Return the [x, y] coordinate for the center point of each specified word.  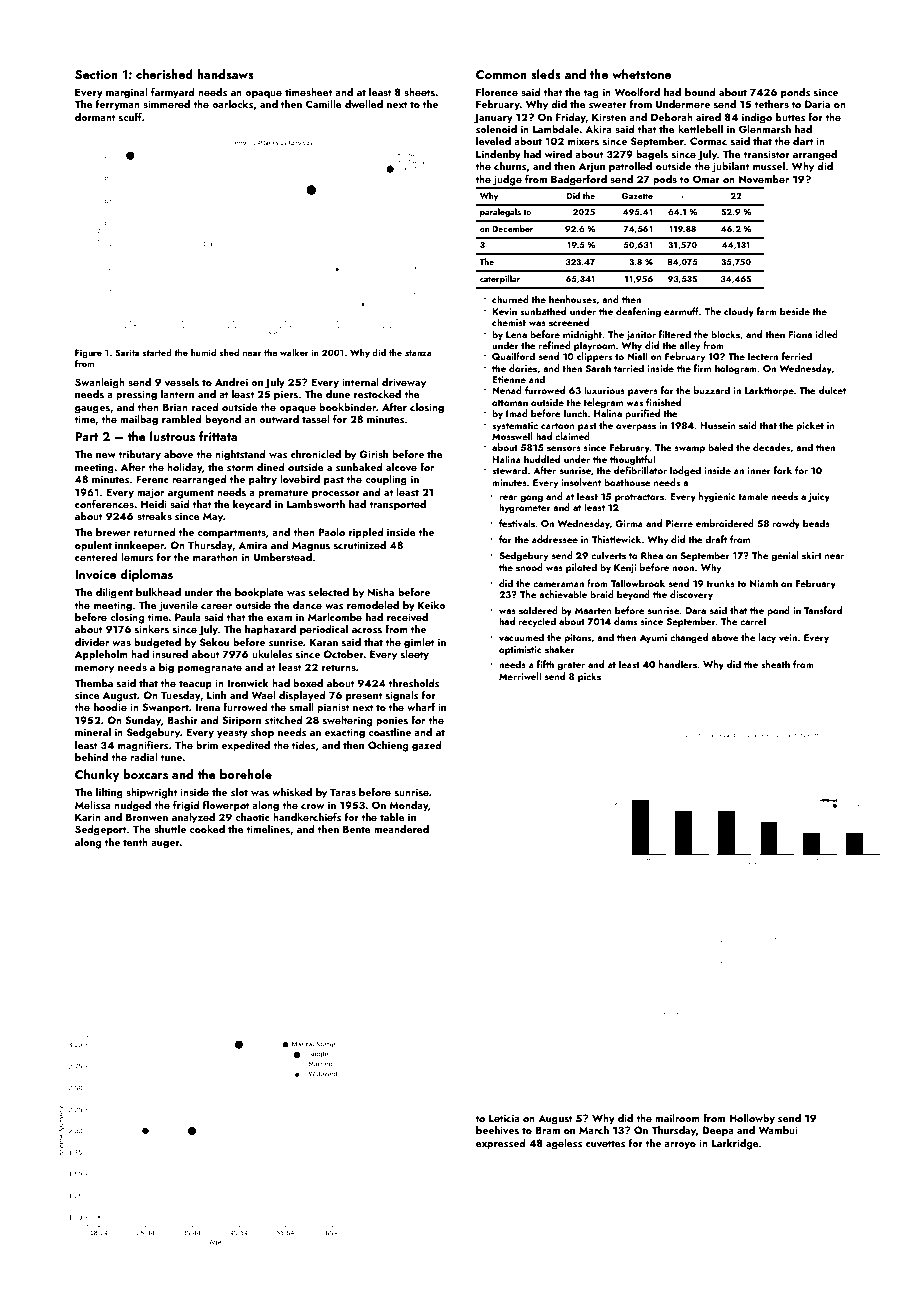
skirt [812, 555]
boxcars [145, 774]
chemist [509, 322]
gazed [427, 746]
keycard [252, 505]
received [407, 617]
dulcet [832, 390]
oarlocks [232, 104]
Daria [817, 104]
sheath [775, 664]
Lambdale [556, 129]
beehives [497, 1130]
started [157, 352]
